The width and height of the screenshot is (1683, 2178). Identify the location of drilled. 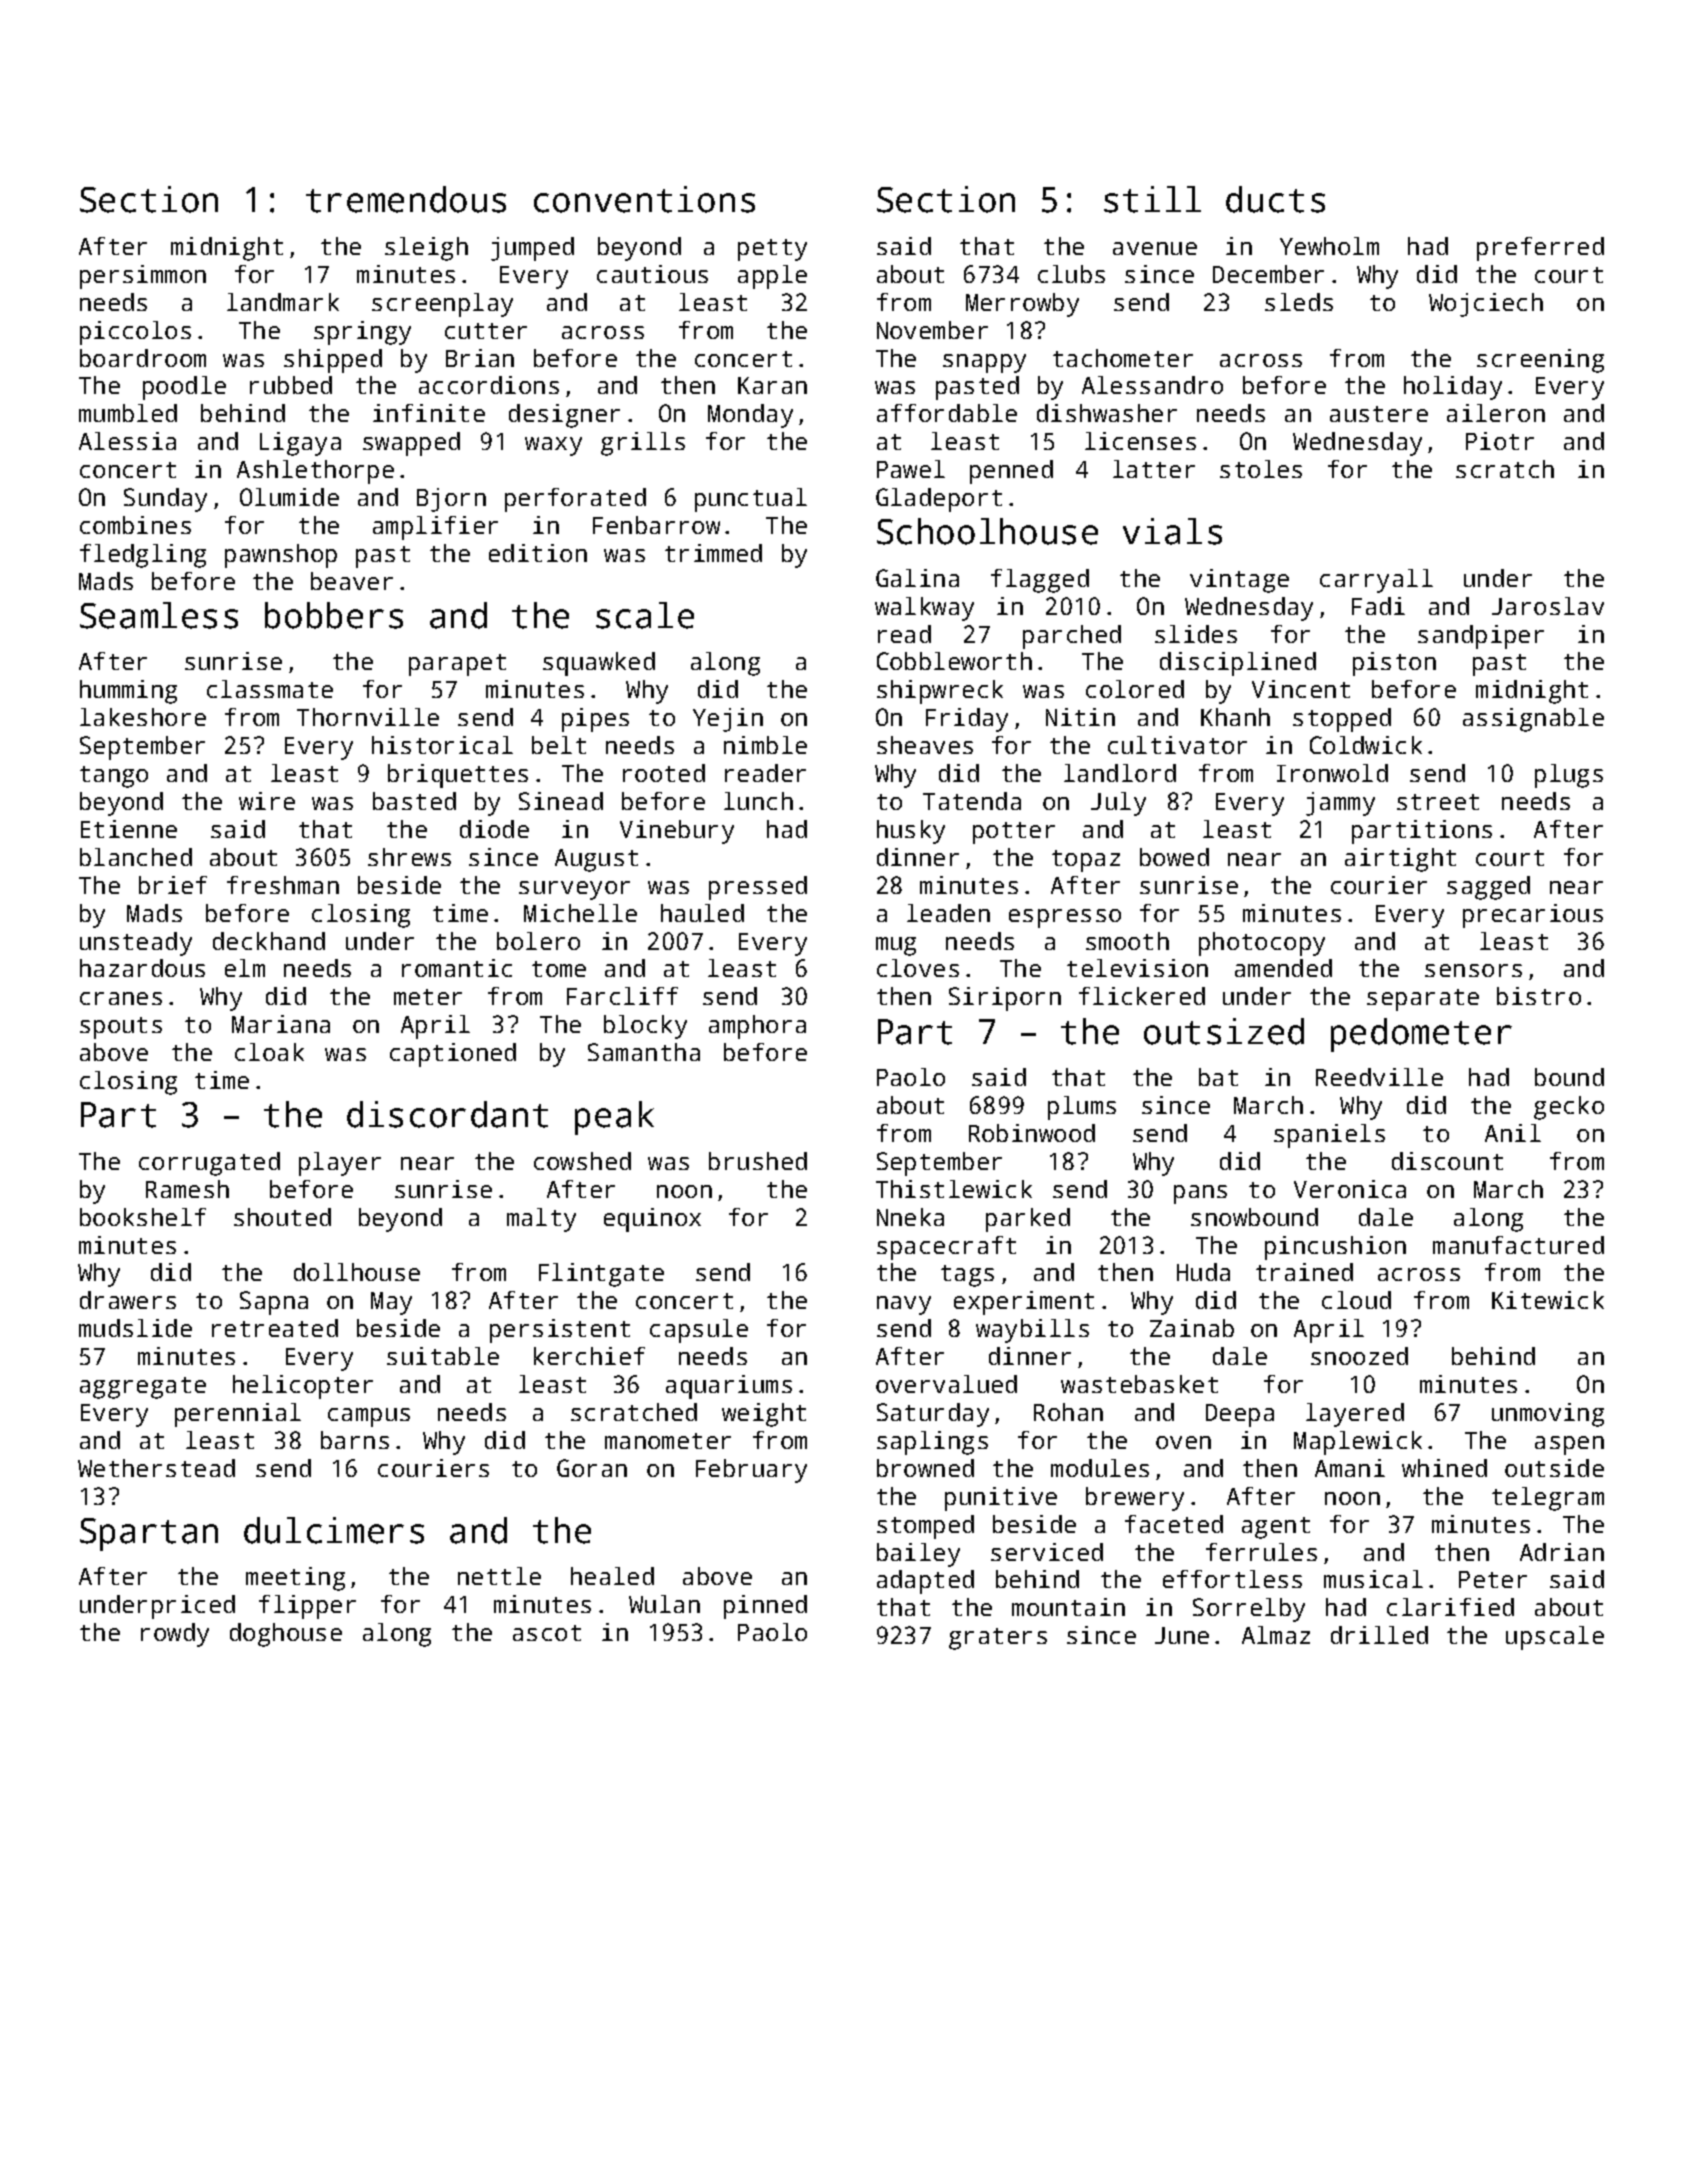
(1379, 1635).
